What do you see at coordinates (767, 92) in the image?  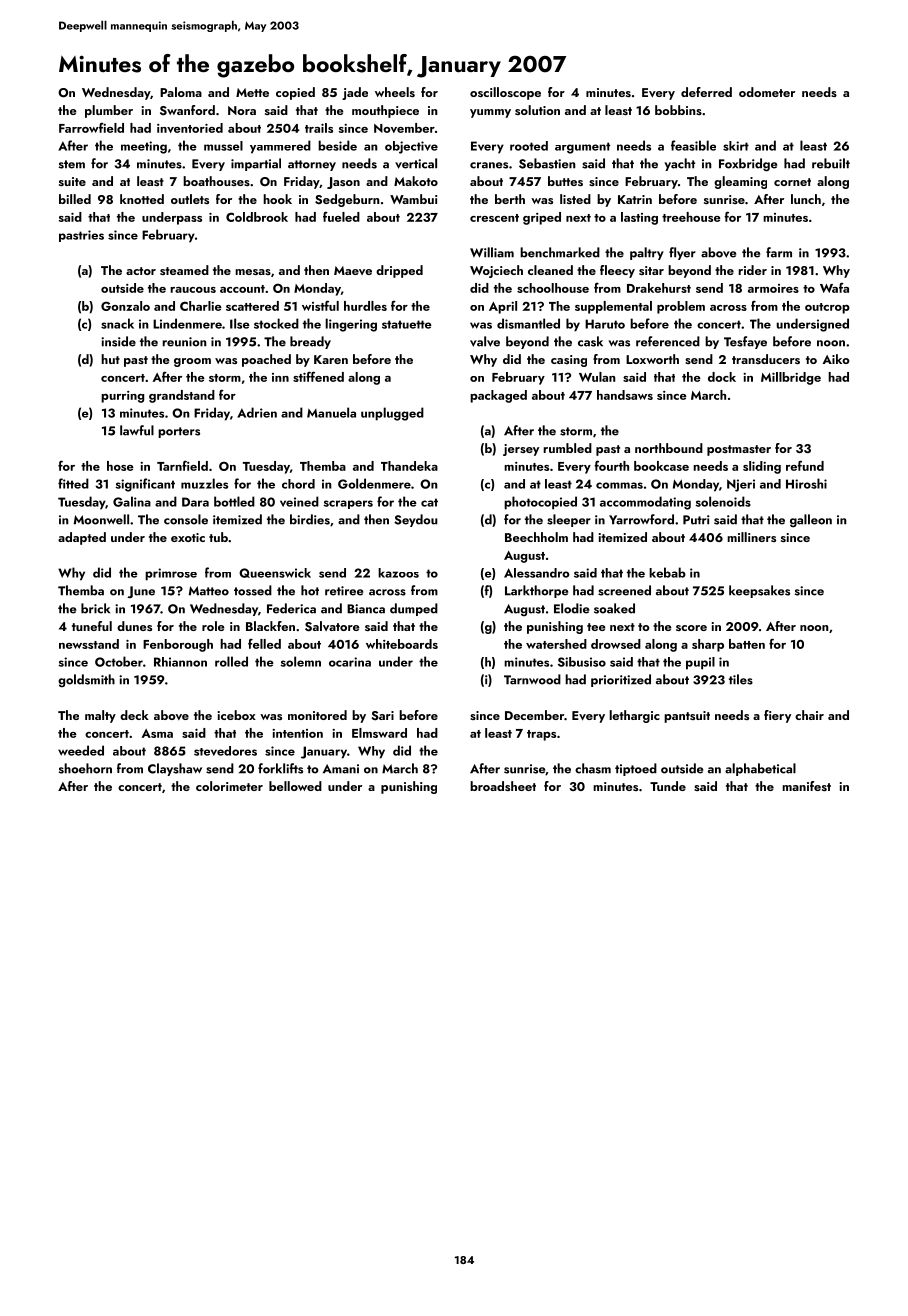 I see `odometer` at bounding box center [767, 92].
